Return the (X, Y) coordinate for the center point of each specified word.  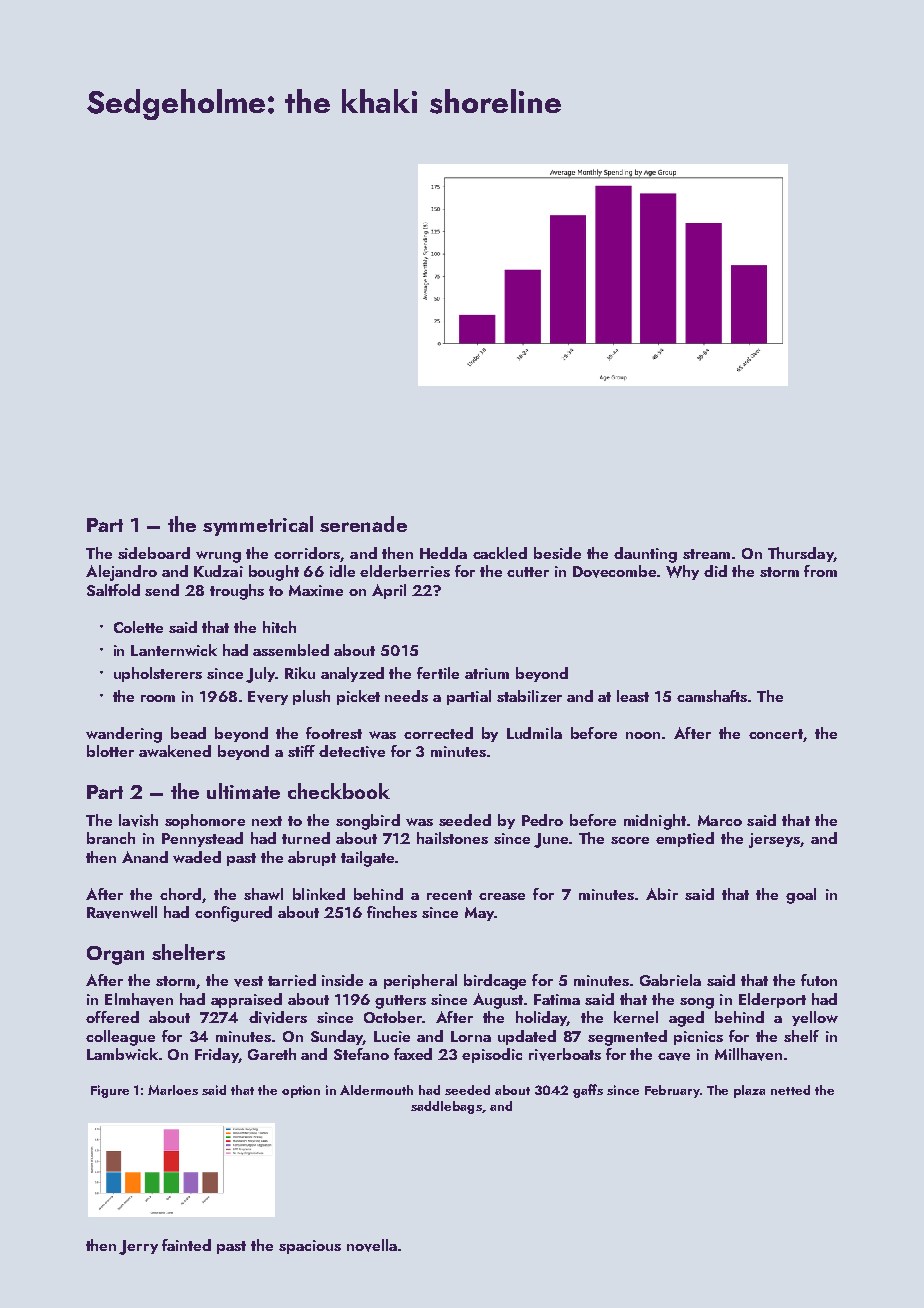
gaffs (588, 1091)
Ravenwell (122, 912)
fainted (186, 1245)
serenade (363, 524)
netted (790, 1090)
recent (449, 895)
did (715, 571)
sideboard (154, 553)
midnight (655, 822)
